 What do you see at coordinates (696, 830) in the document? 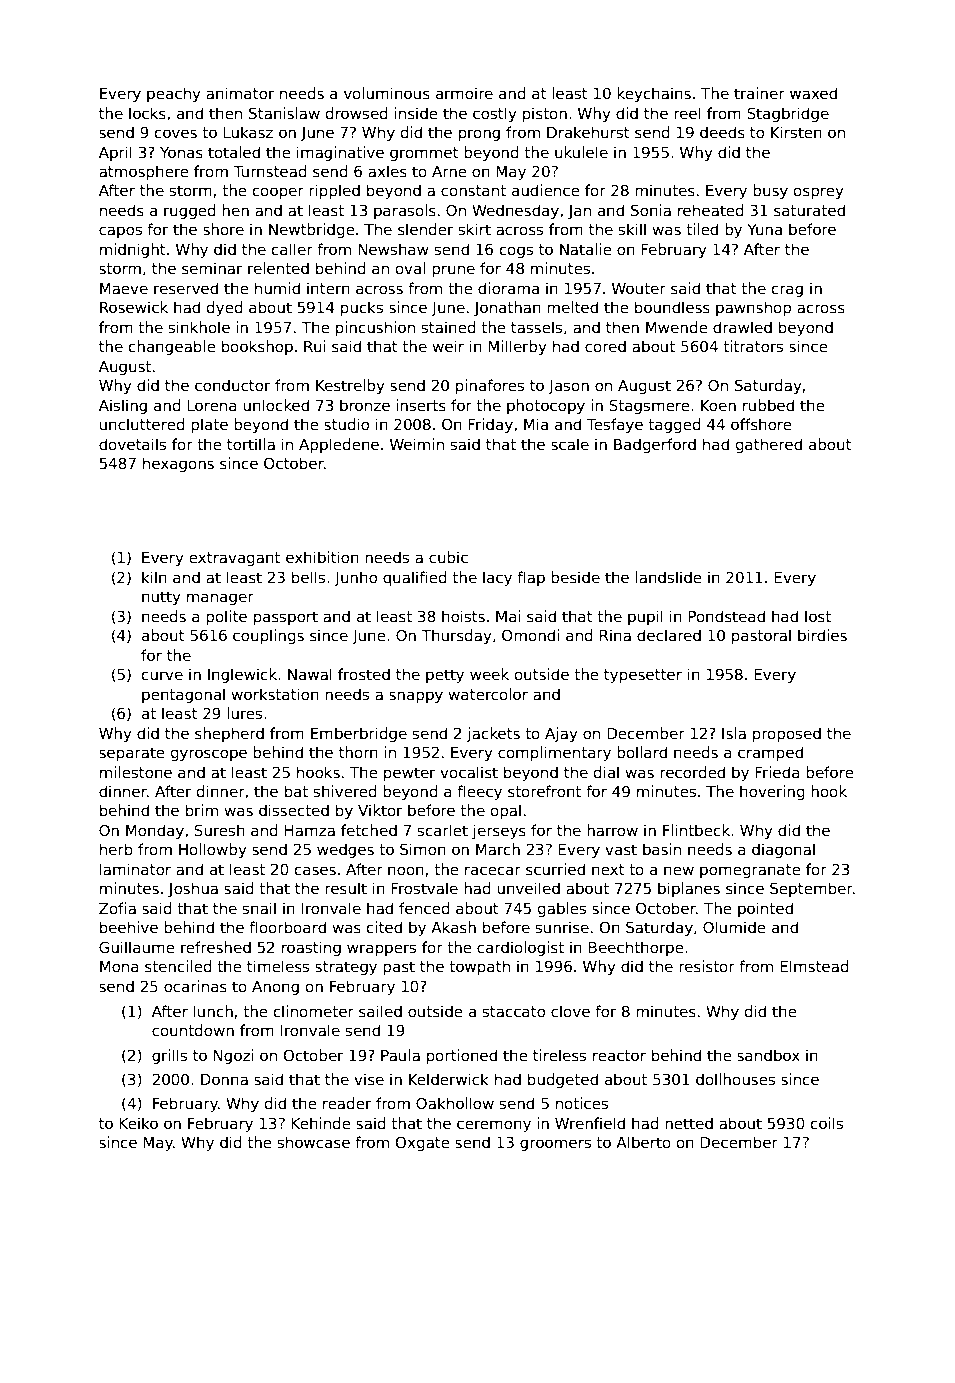
I see `Flintbeck` at bounding box center [696, 830].
